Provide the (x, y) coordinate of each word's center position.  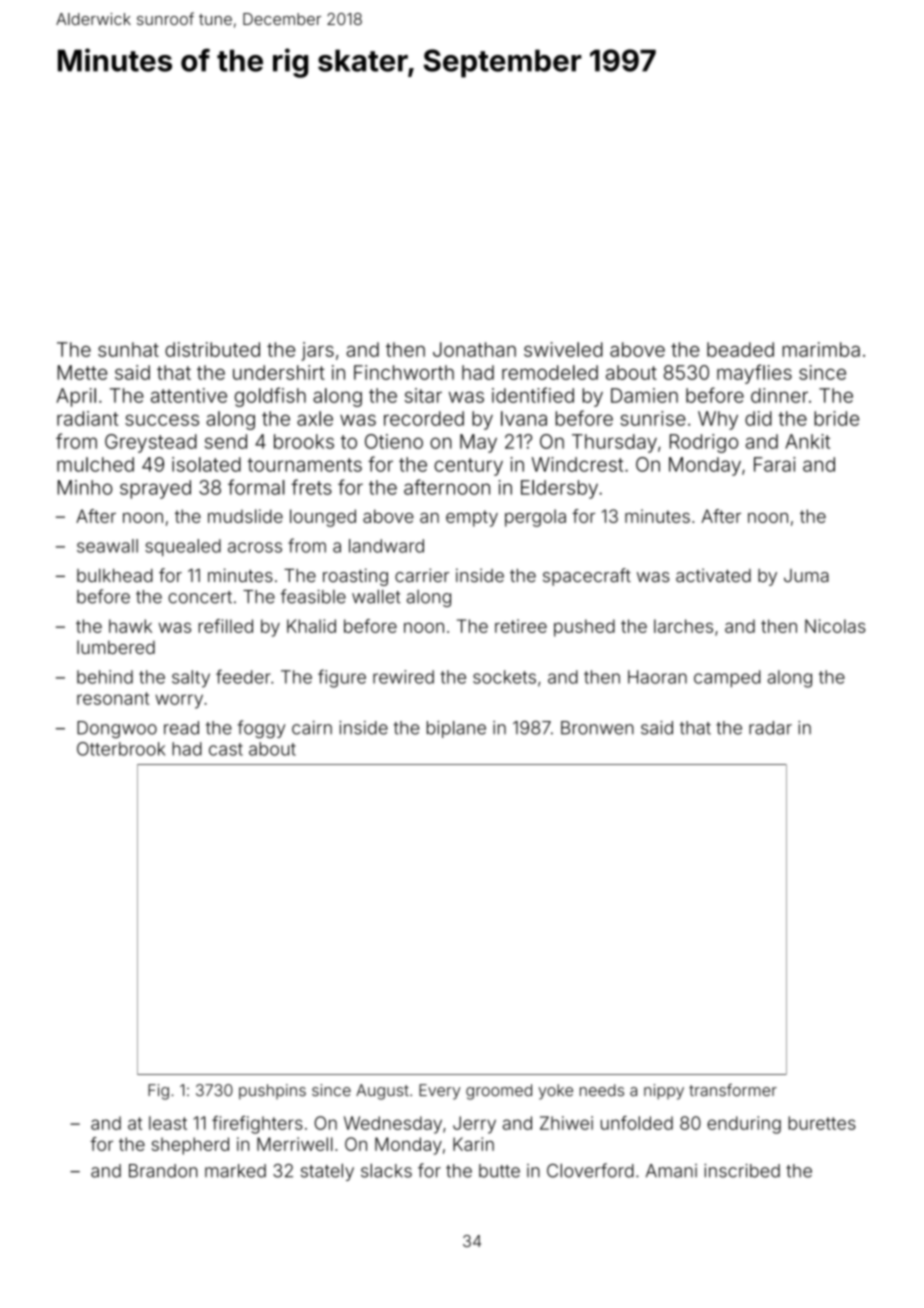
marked (235, 1171)
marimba (821, 349)
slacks (386, 1170)
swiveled (563, 349)
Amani (671, 1171)
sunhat (128, 349)
